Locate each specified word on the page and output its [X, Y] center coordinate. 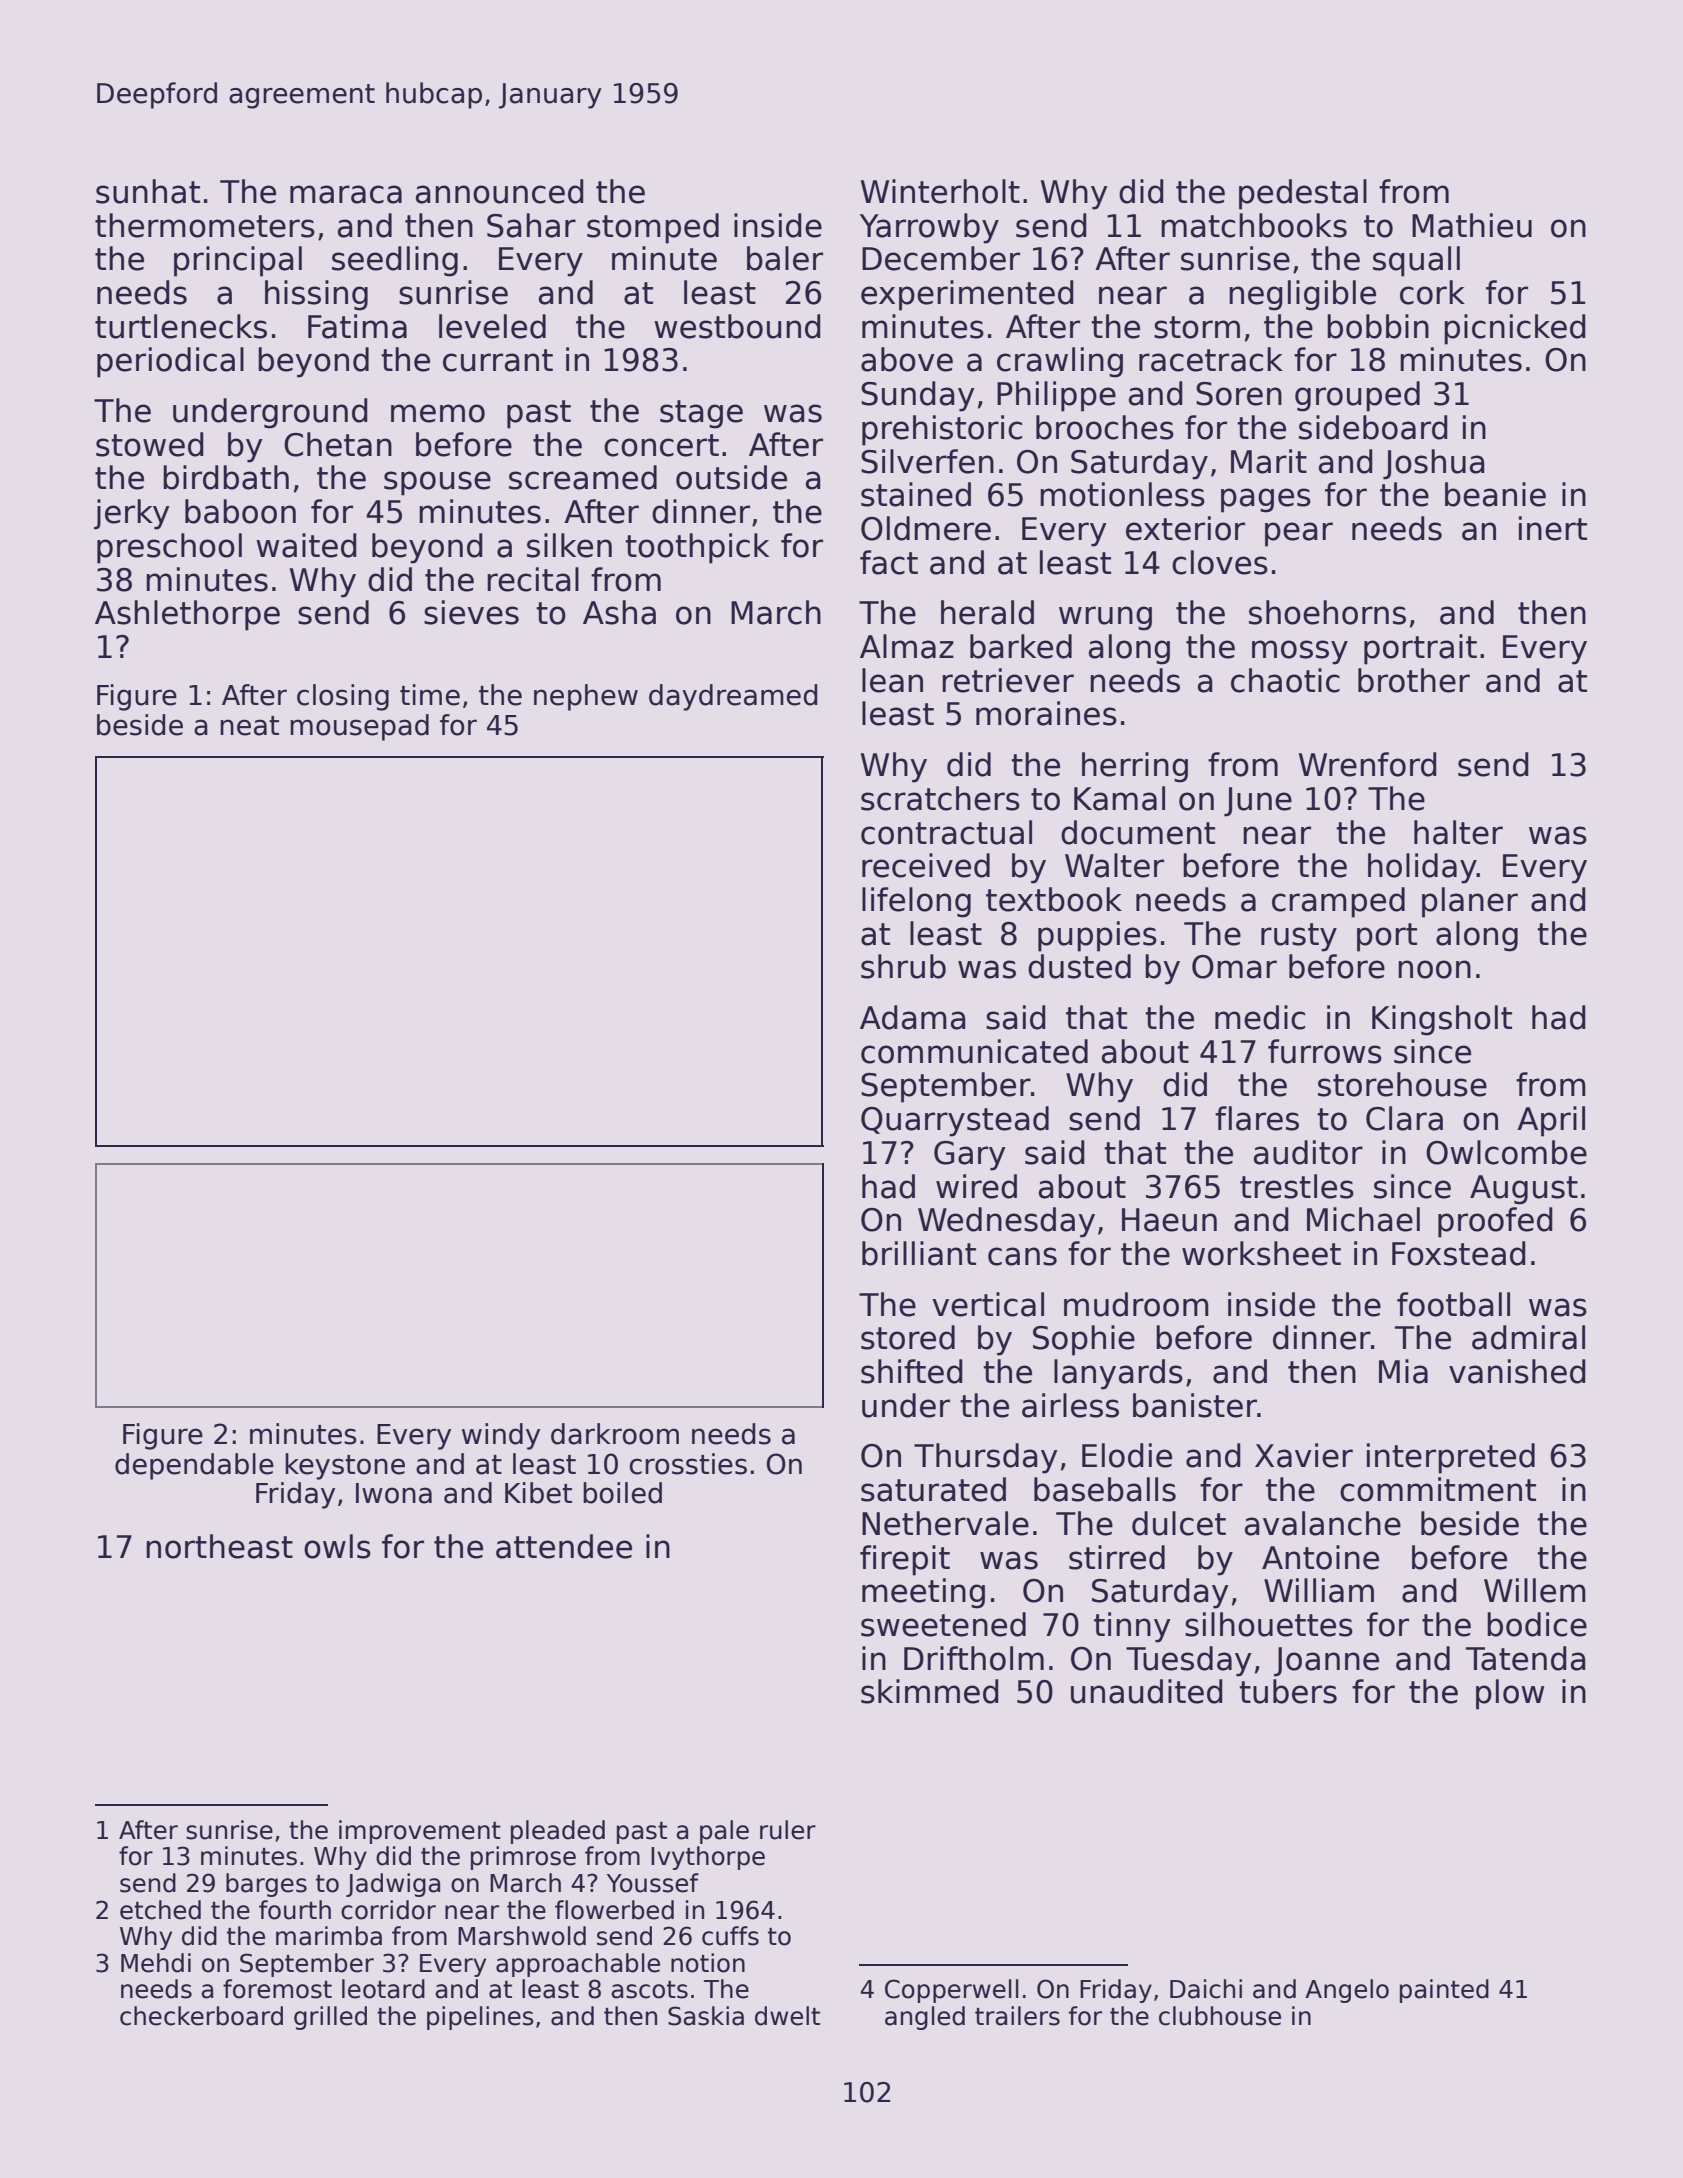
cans [1022, 1256]
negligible [1302, 295]
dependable [194, 1466]
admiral [1528, 1337]
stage [701, 414]
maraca [346, 194]
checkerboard [201, 2016]
